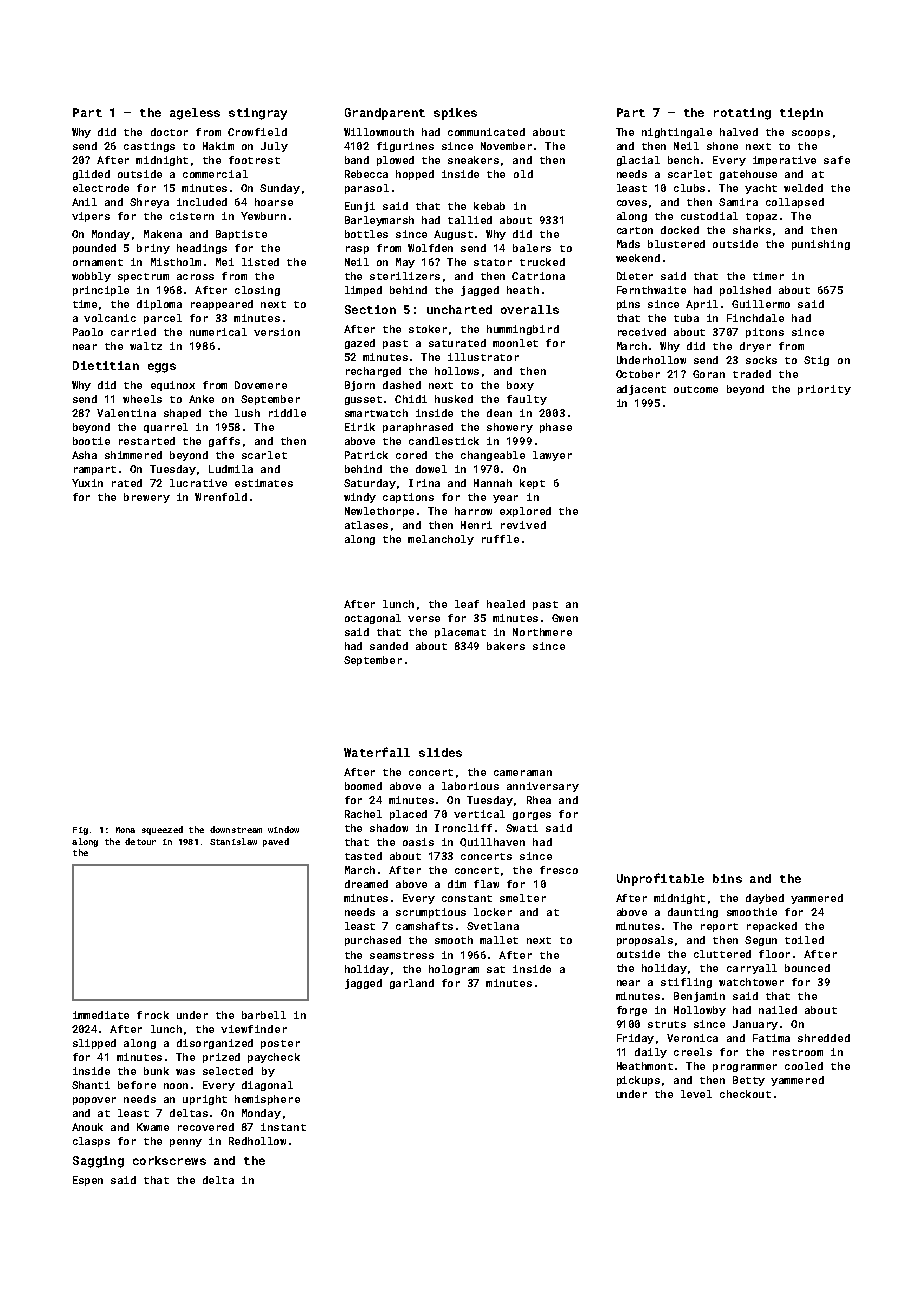 Image resolution: width=924 pixels, height=1308 pixels. I want to click on report, so click(719, 927).
